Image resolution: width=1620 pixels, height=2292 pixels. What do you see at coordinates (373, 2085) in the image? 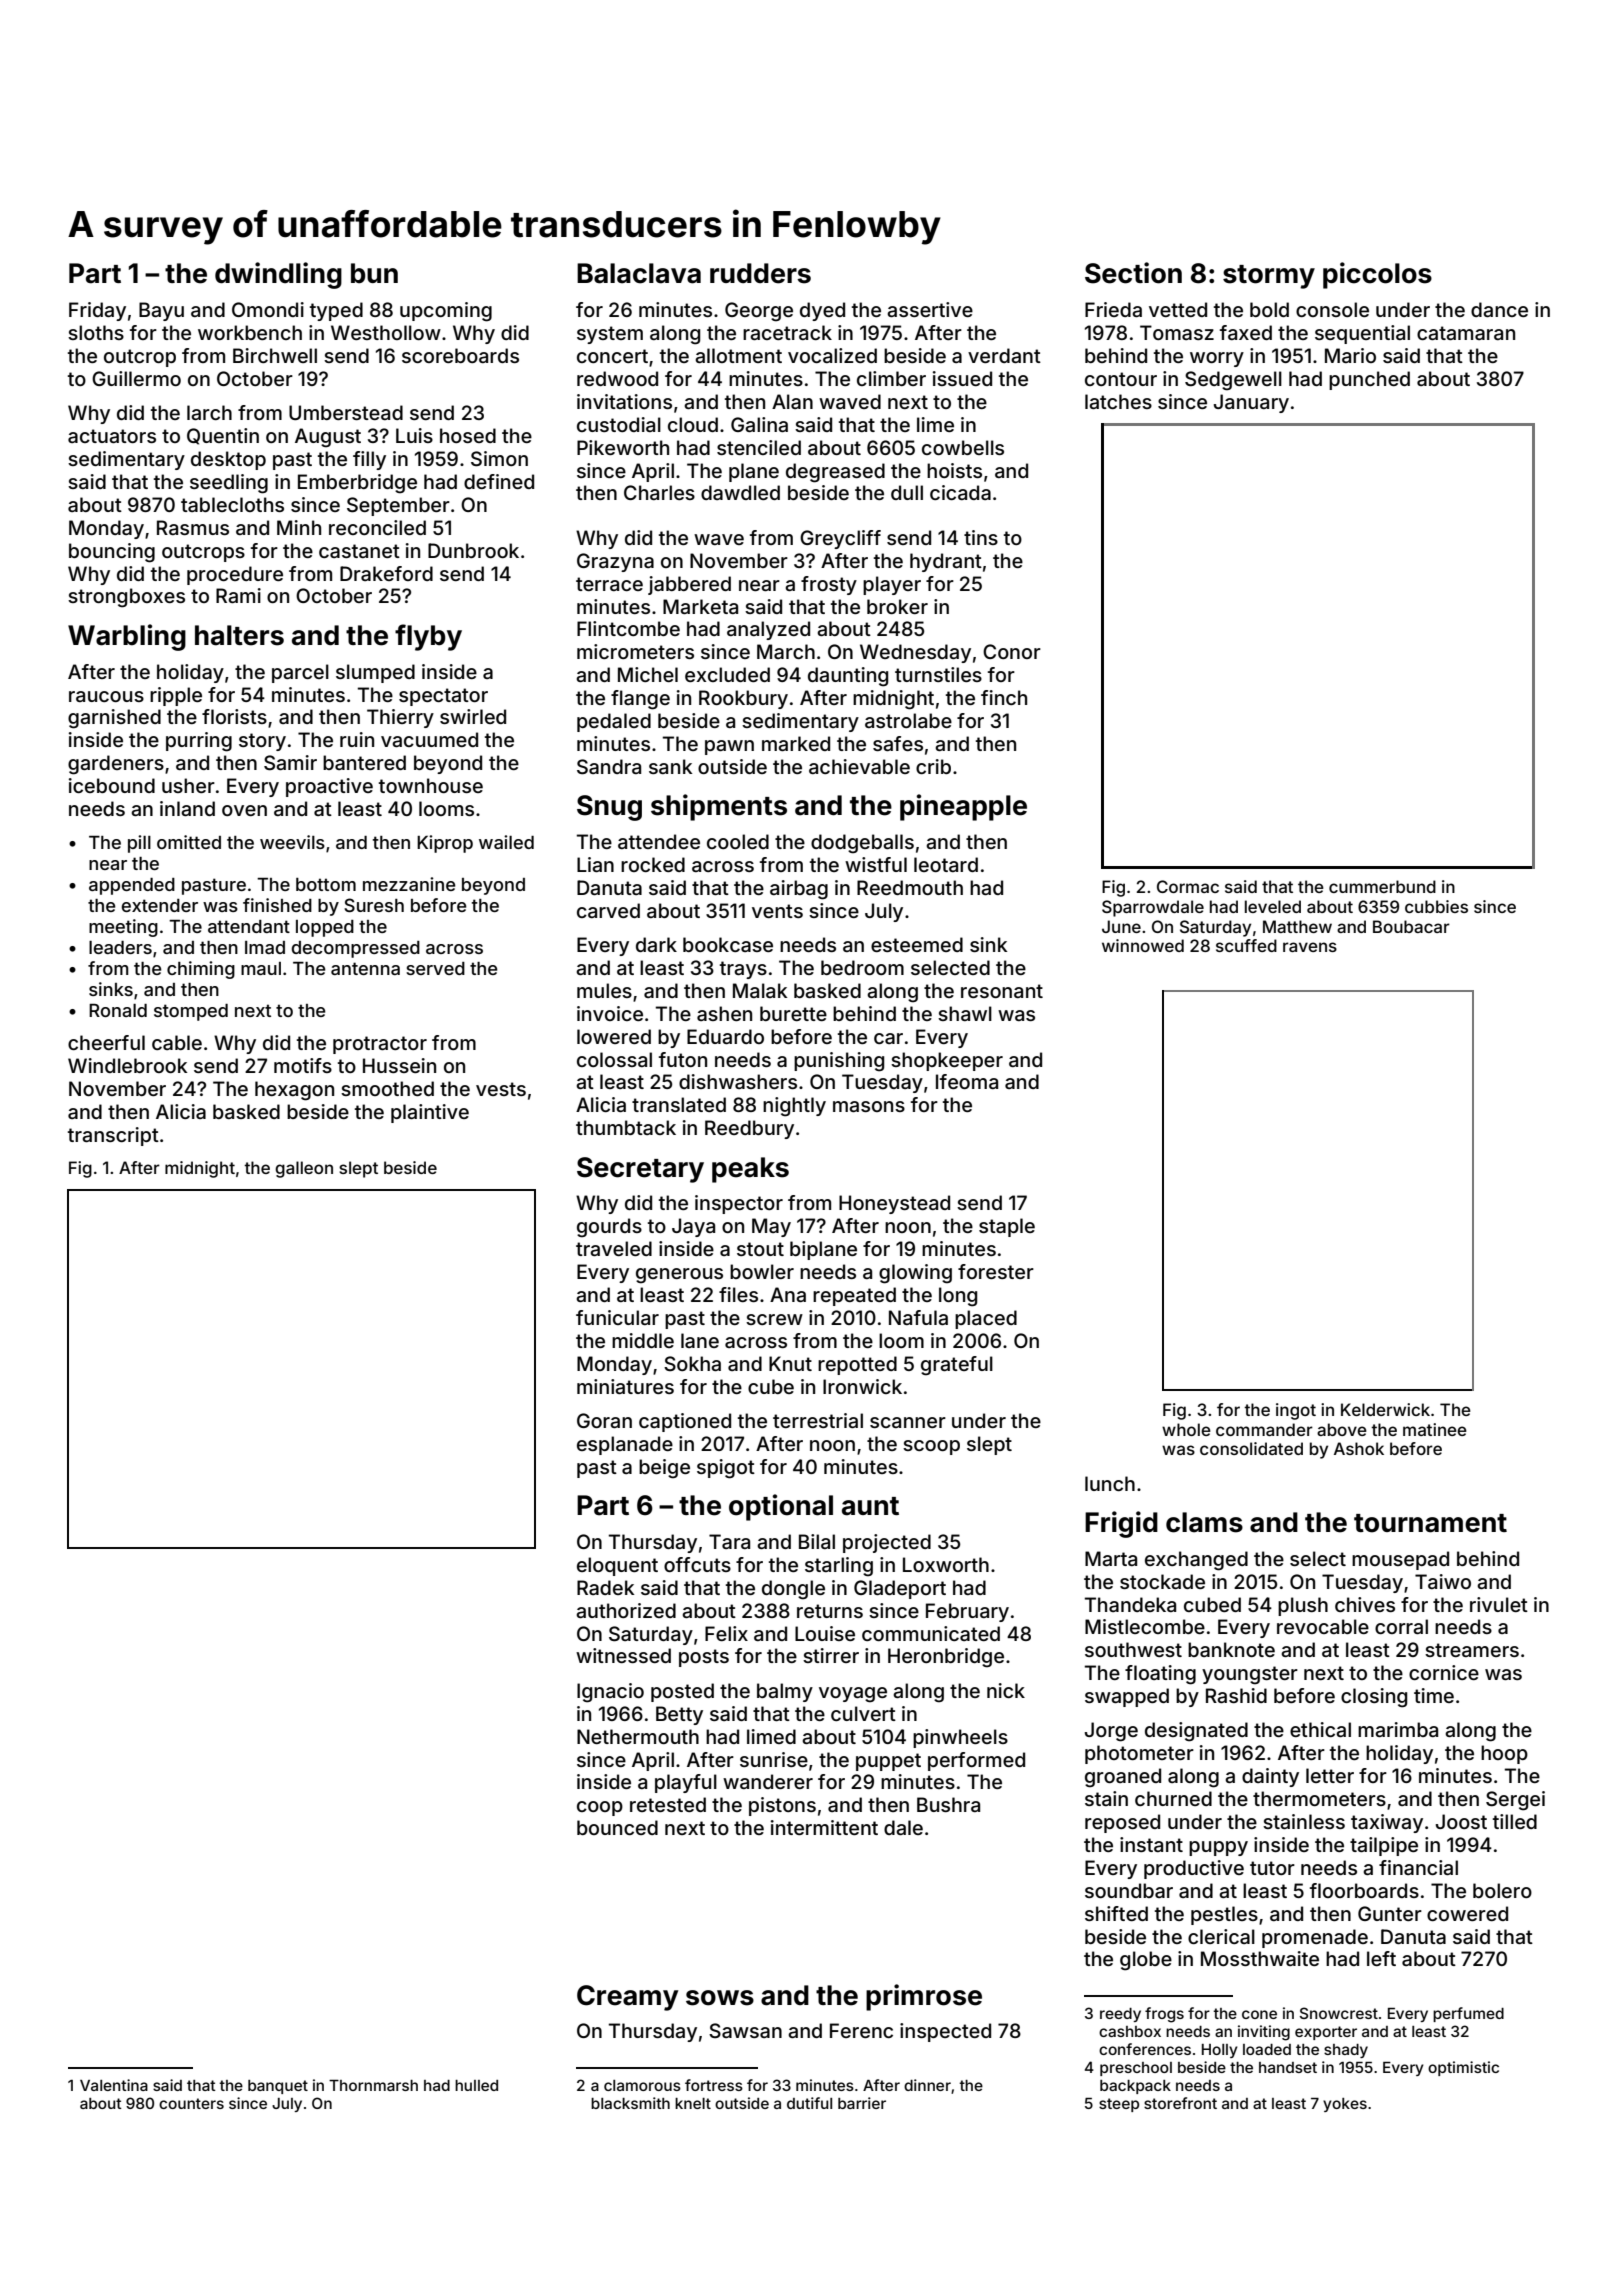
I see `Thornmarsh` at bounding box center [373, 2085].
